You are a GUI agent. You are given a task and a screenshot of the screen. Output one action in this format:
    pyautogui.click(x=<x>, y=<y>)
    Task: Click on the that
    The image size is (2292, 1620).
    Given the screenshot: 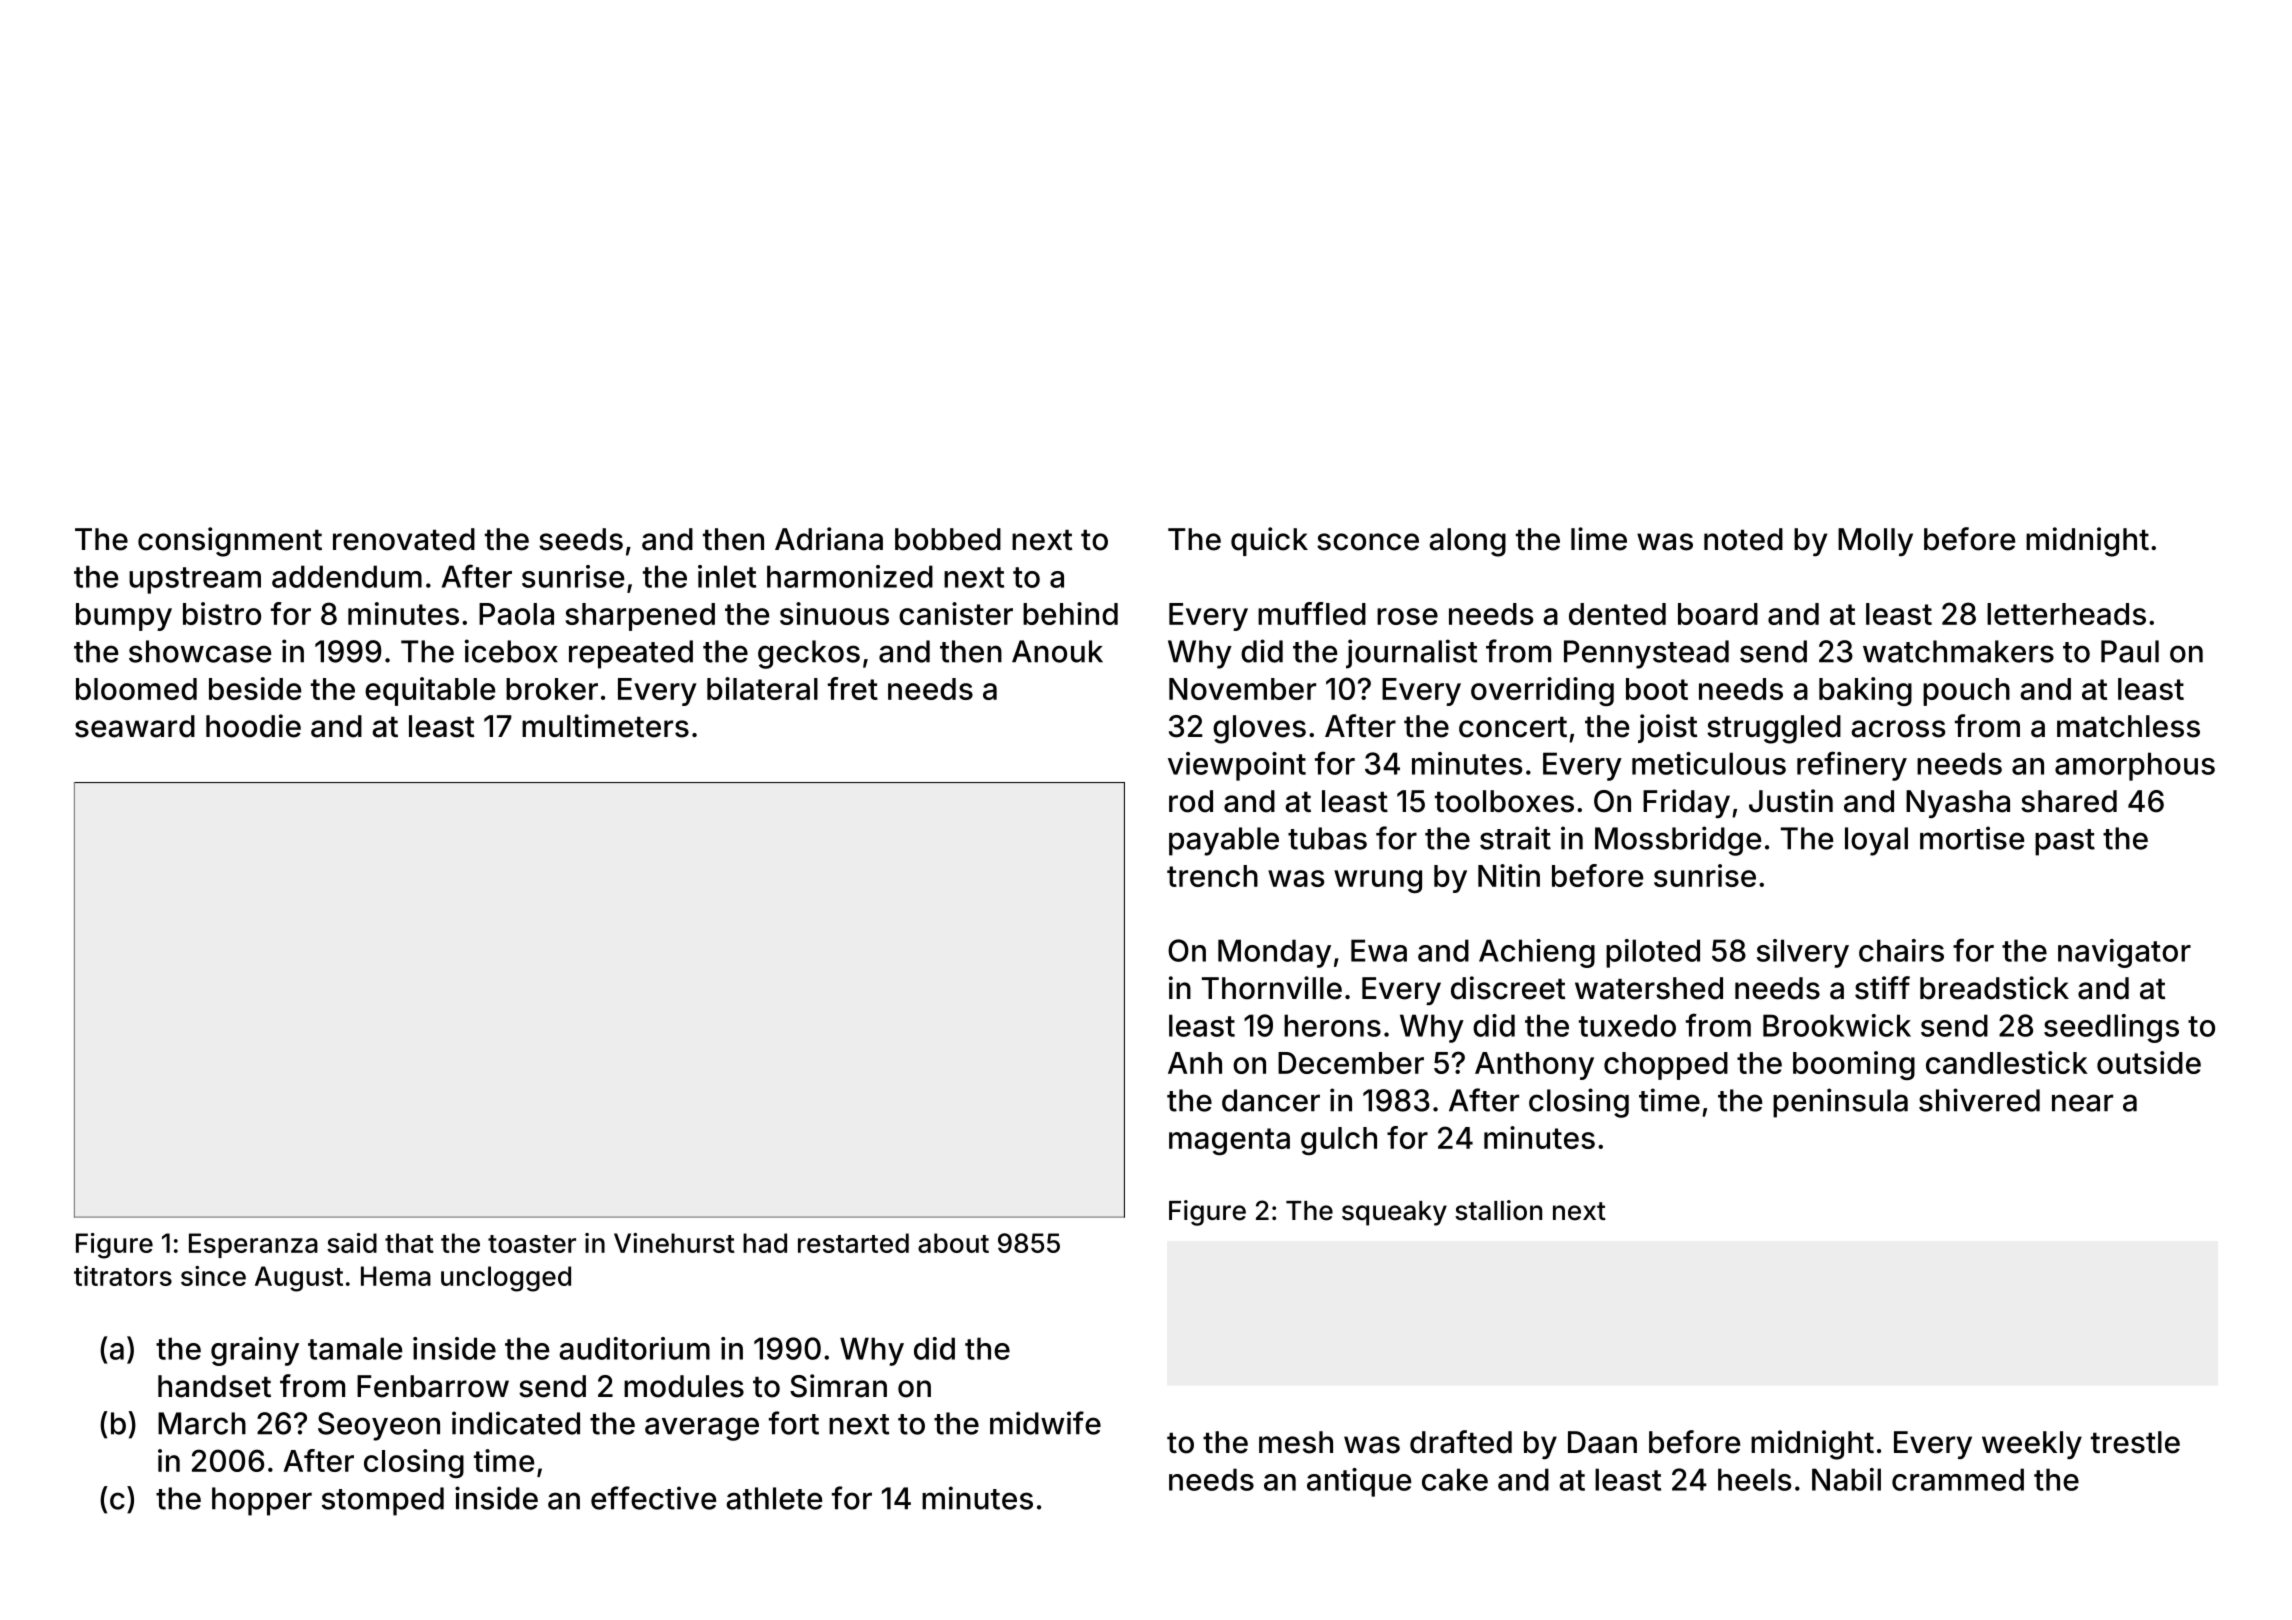 What is the action you would take?
    pyautogui.click(x=409, y=1243)
